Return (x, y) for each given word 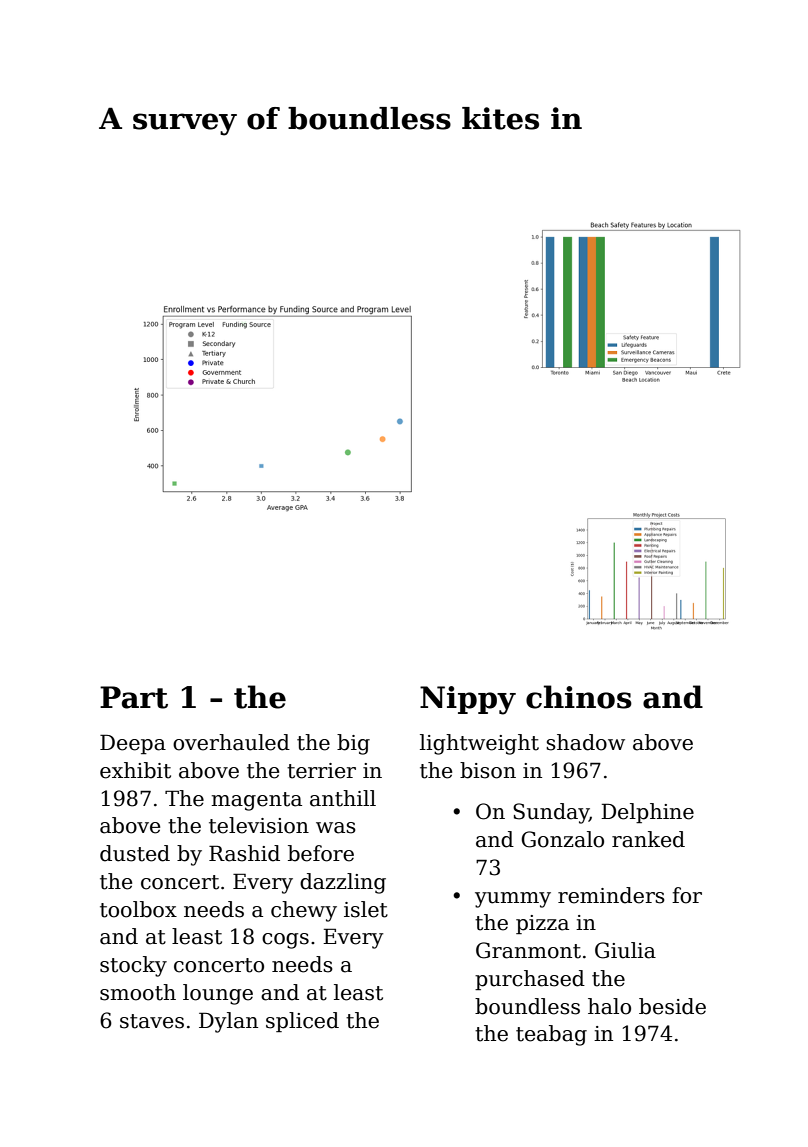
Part (134, 697)
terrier (321, 771)
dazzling (343, 883)
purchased (530, 980)
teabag (551, 1035)
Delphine (647, 813)
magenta (257, 801)
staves (152, 1021)
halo (609, 1006)
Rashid (244, 853)
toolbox (138, 909)
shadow (585, 742)
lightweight (479, 744)
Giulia (625, 950)
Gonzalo (562, 839)
